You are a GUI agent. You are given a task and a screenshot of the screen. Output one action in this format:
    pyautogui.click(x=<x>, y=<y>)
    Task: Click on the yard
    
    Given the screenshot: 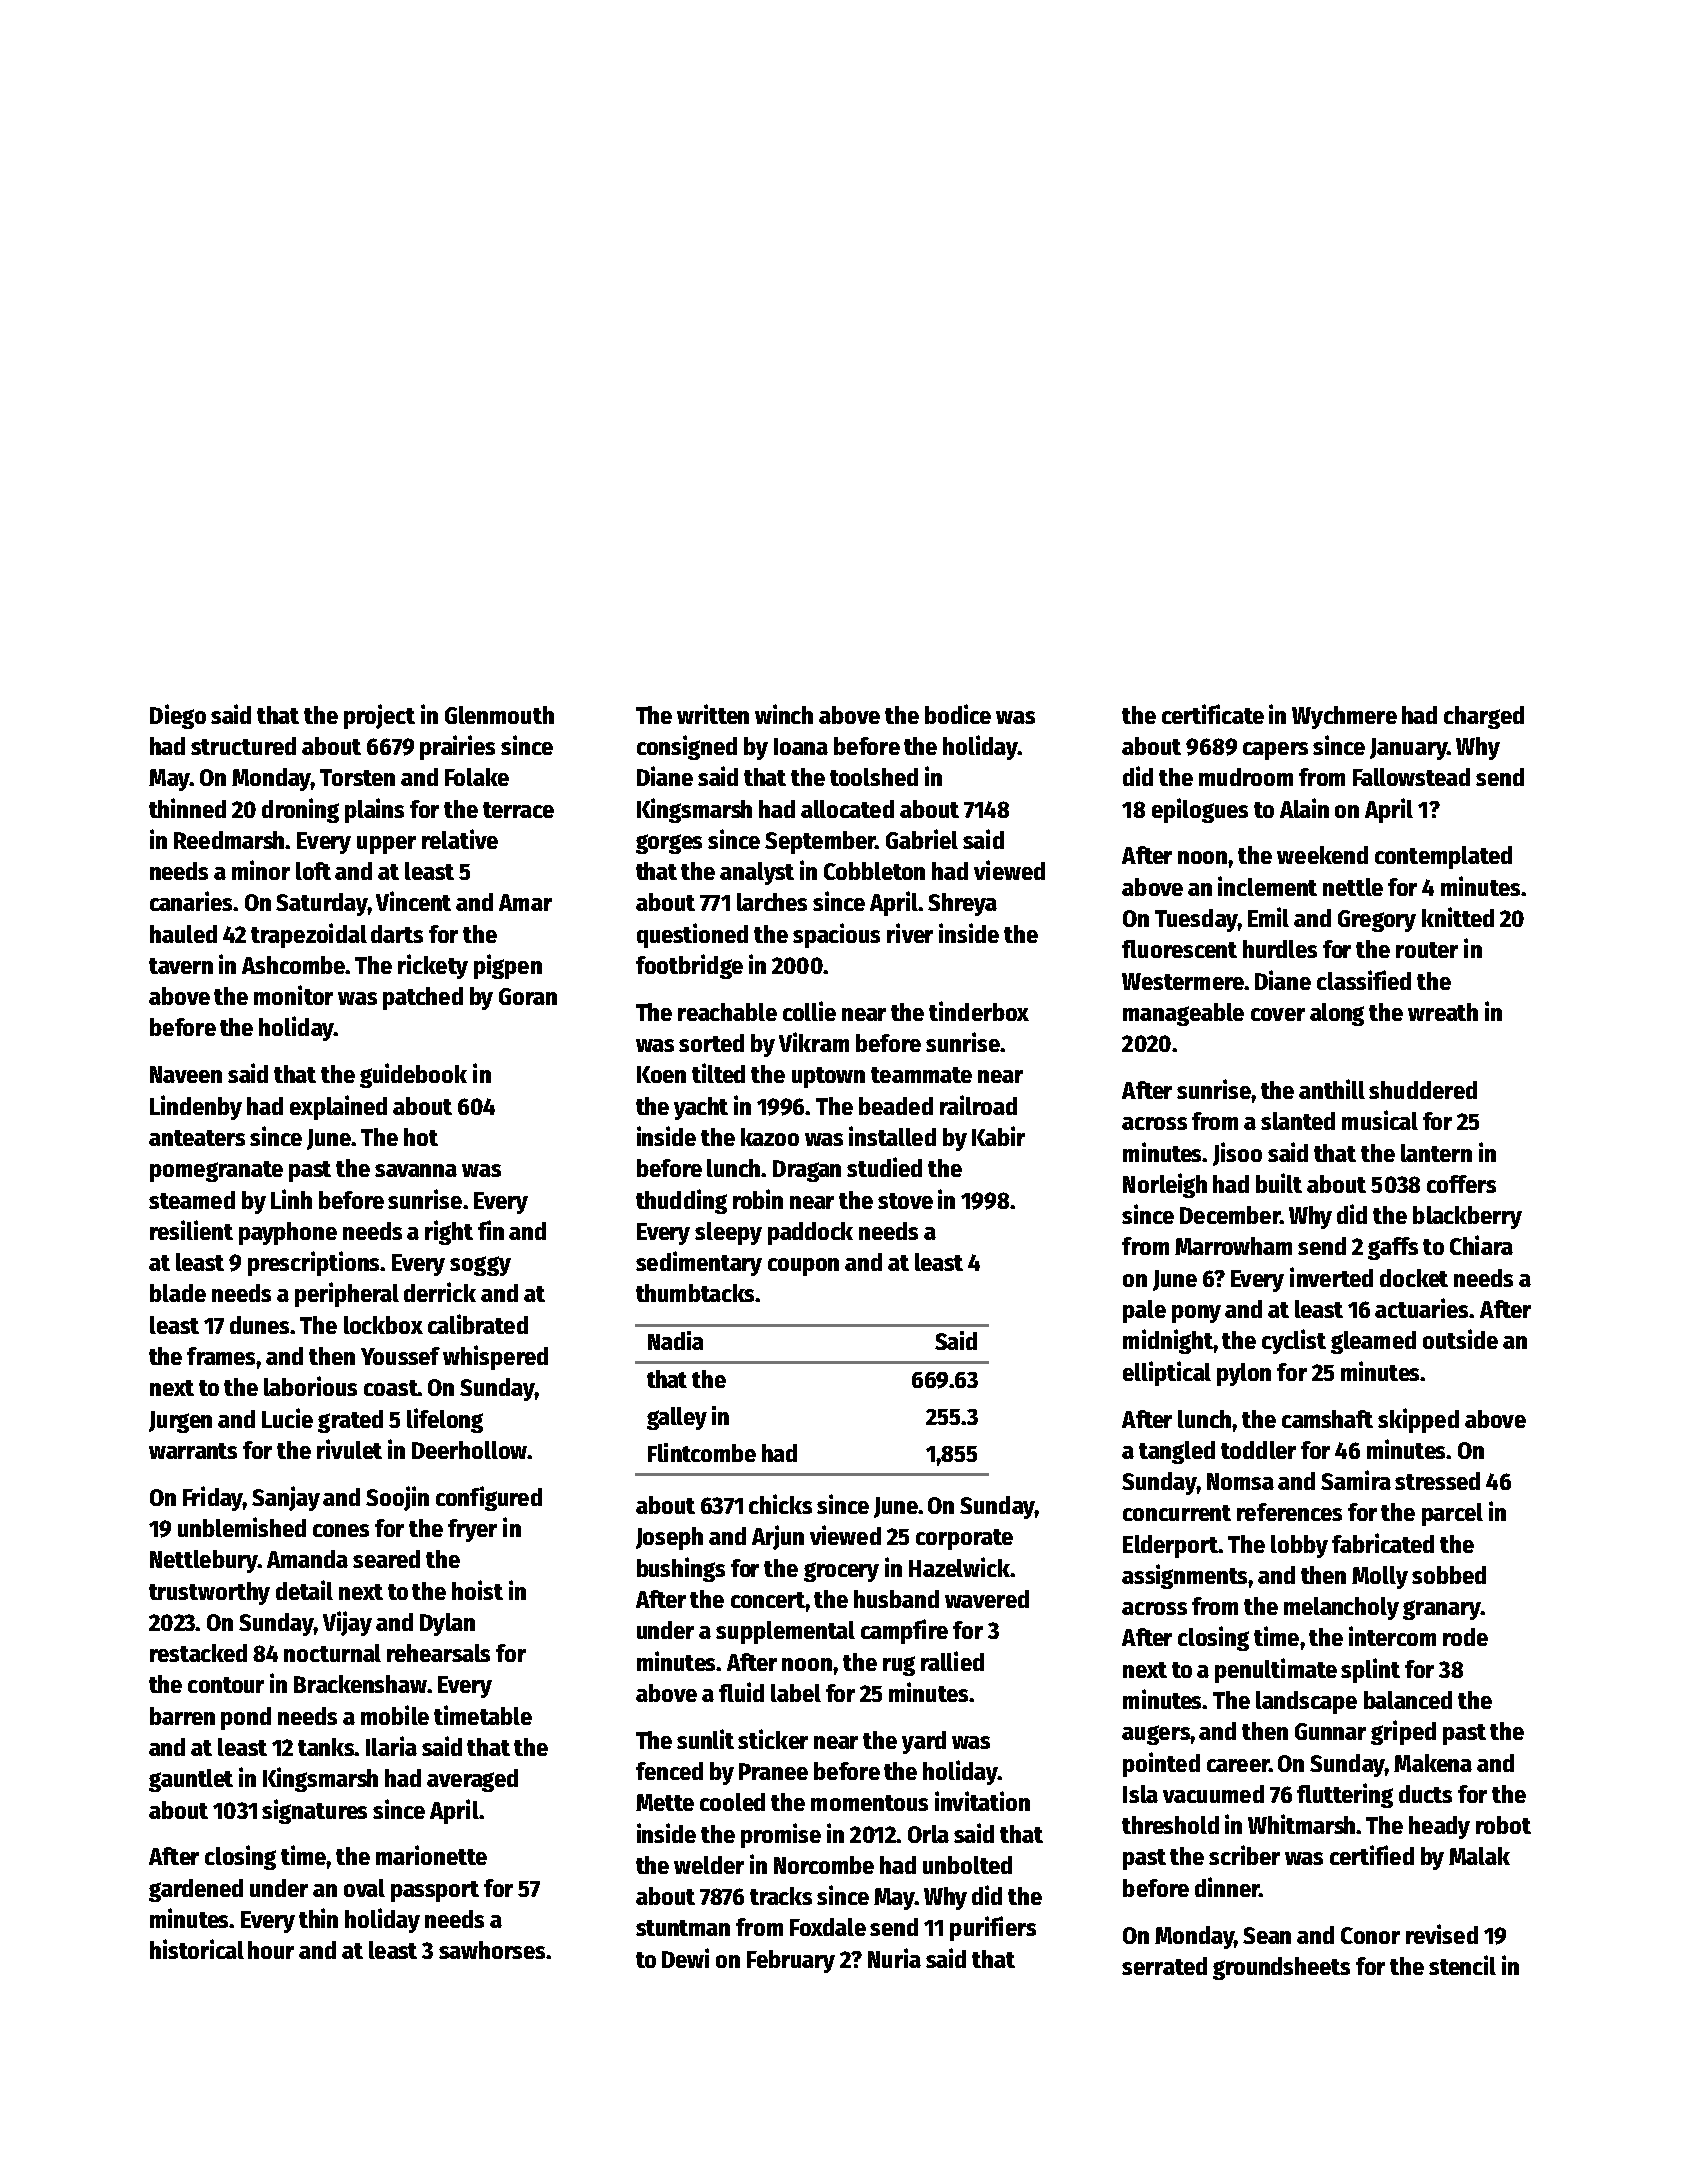 What is the action you would take?
    pyautogui.click(x=924, y=1742)
